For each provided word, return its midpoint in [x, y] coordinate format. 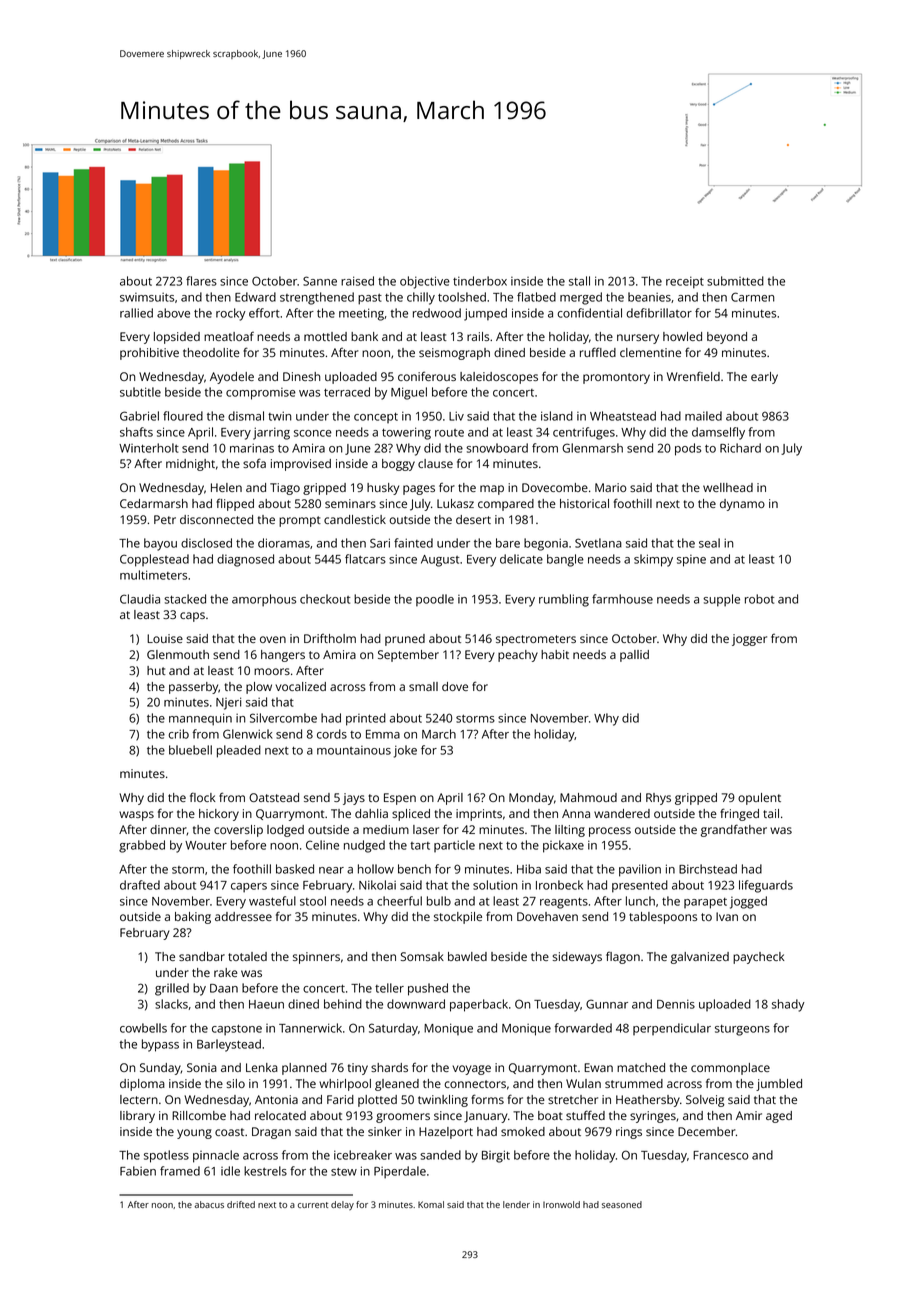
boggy [398, 465]
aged [779, 1117]
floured [183, 416]
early [764, 378]
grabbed [142, 846]
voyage [471, 1070]
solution [495, 885]
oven [273, 639]
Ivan [727, 916]
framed [180, 1171]
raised [357, 281]
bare [508, 543]
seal [709, 543]
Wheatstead [623, 416]
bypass [160, 1045]
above [173, 313]
